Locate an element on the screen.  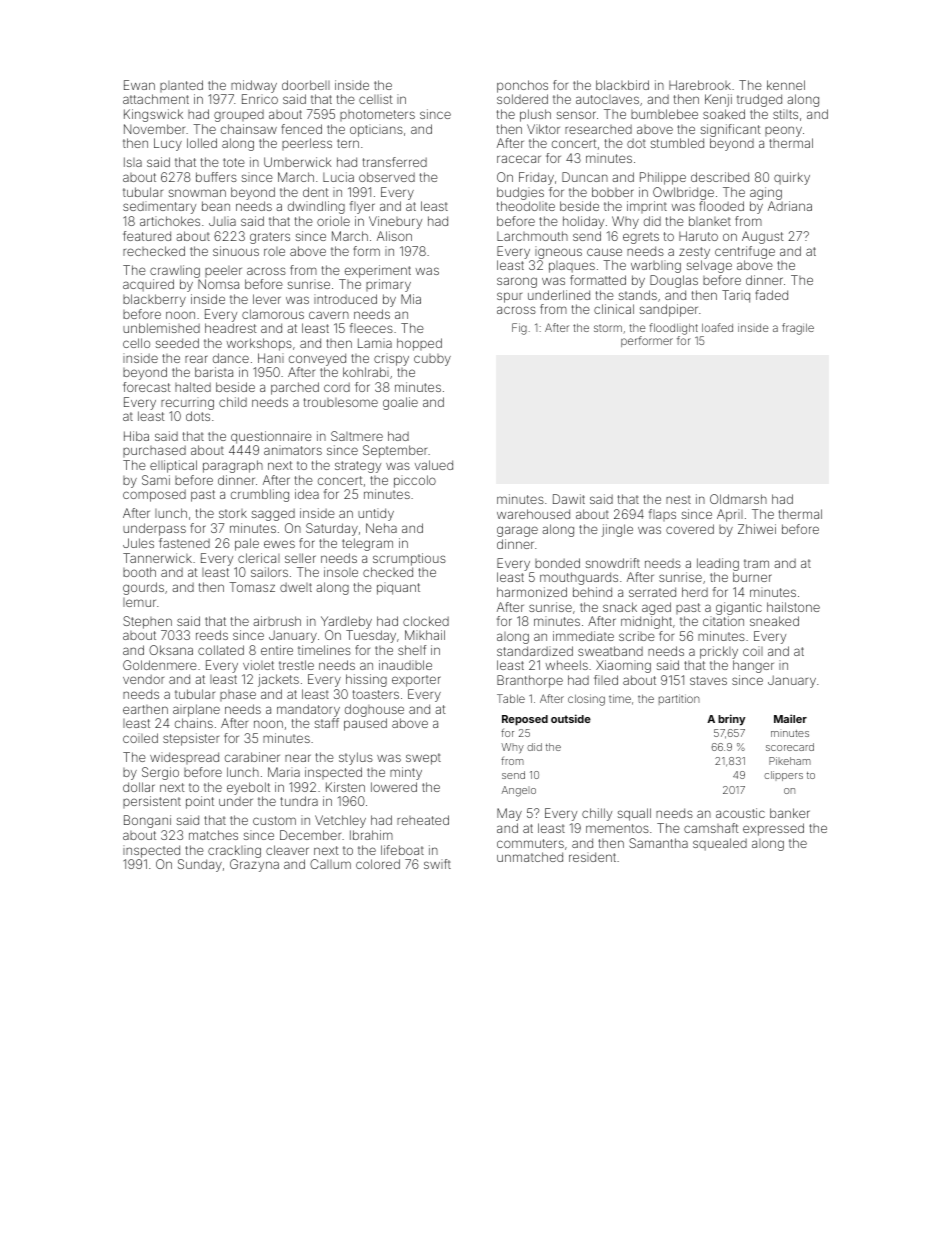
mandatory is located at coordinates (308, 710).
